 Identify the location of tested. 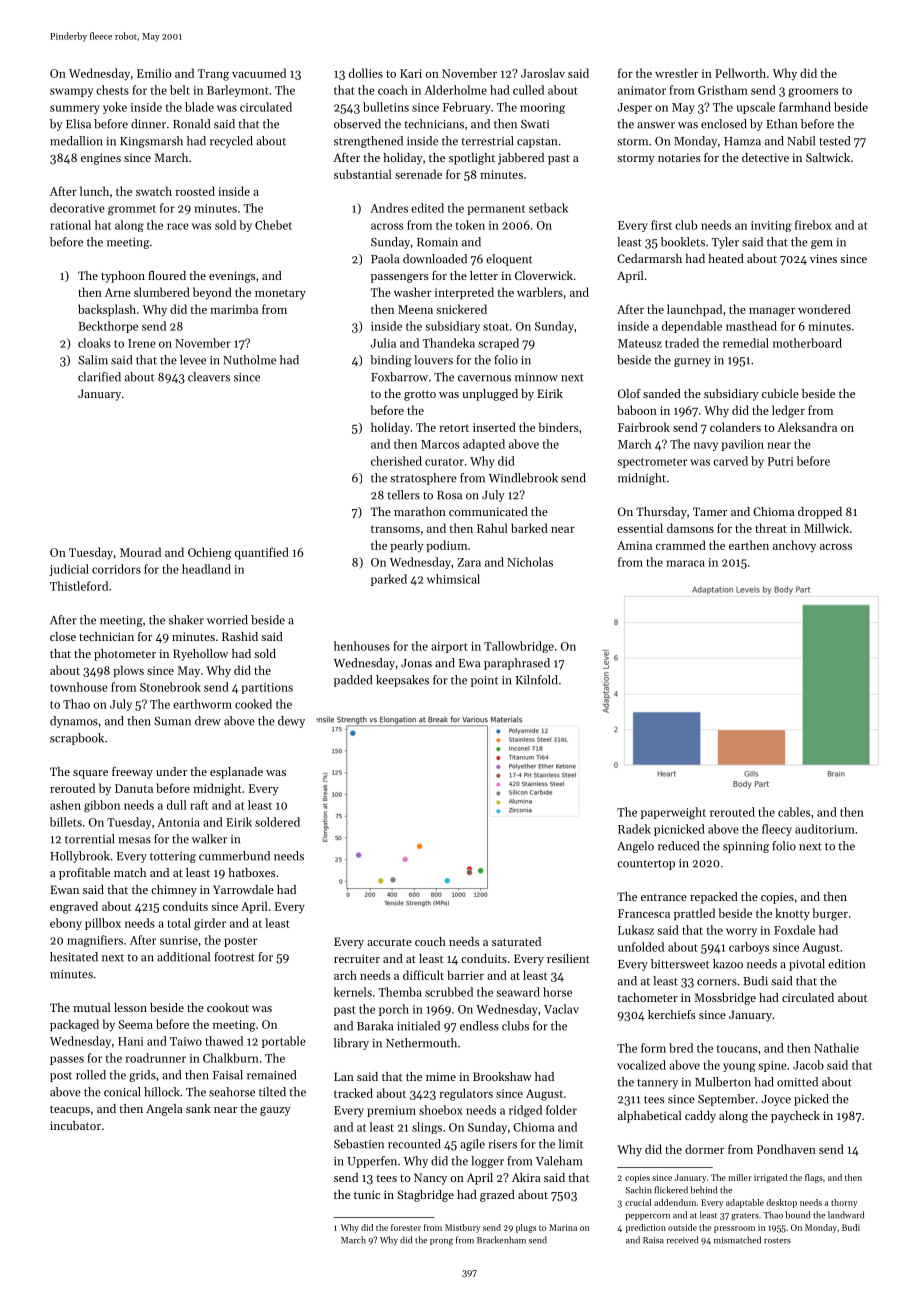
(834, 141).
